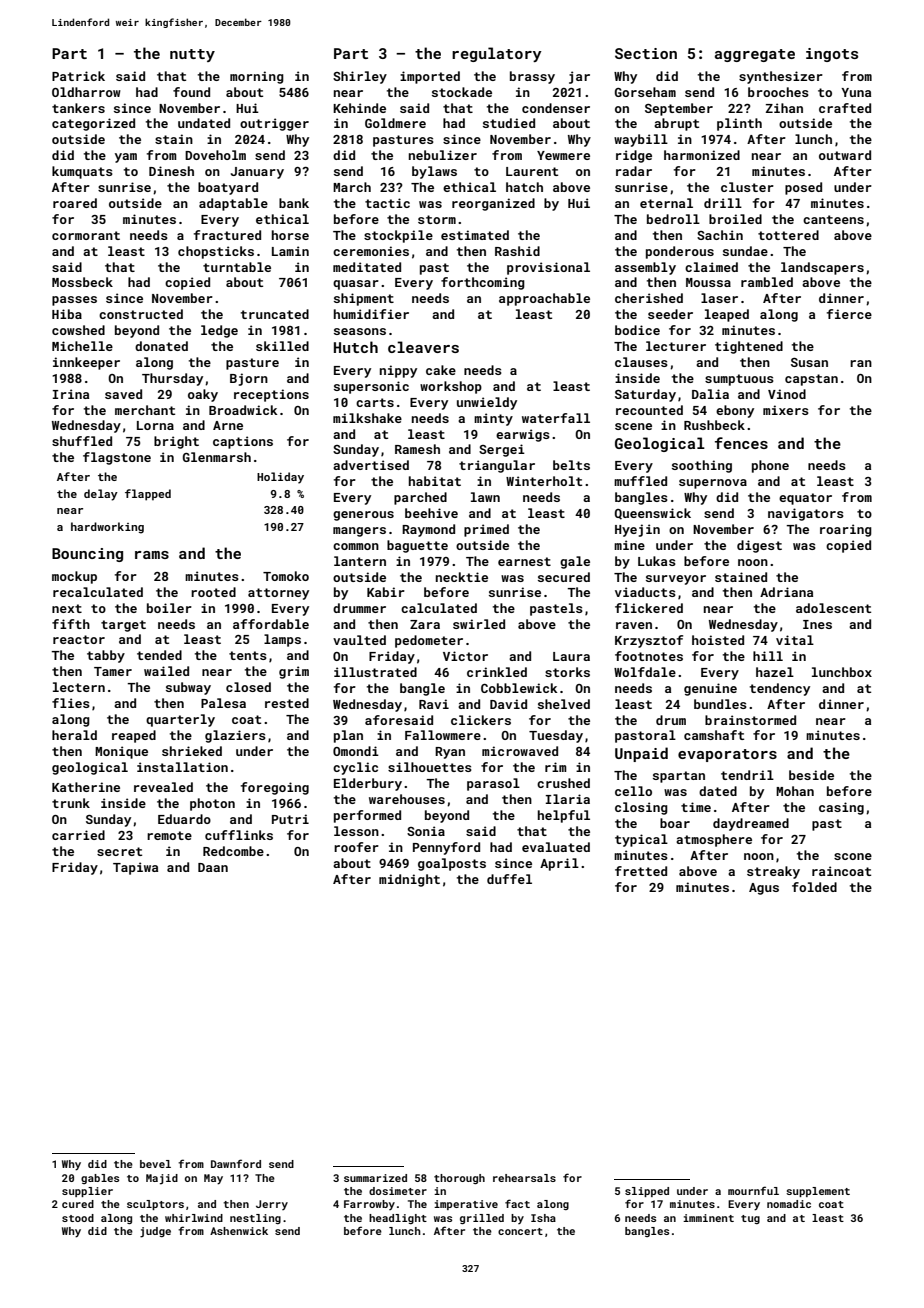 The image size is (924, 1308). What do you see at coordinates (75, 203) in the page?
I see `roared` at bounding box center [75, 203].
